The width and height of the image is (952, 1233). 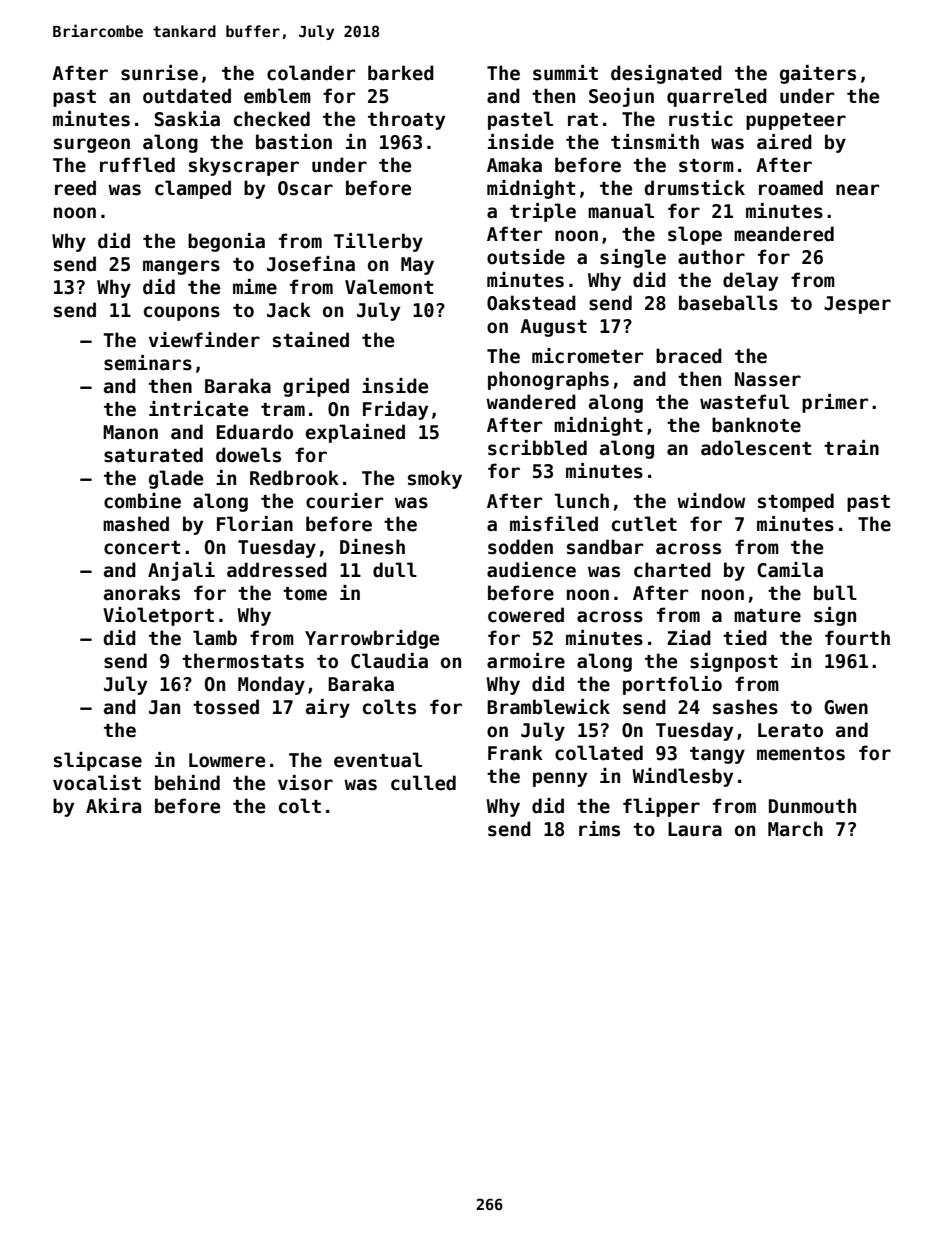 What do you see at coordinates (796, 502) in the image?
I see `stomped` at bounding box center [796, 502].
